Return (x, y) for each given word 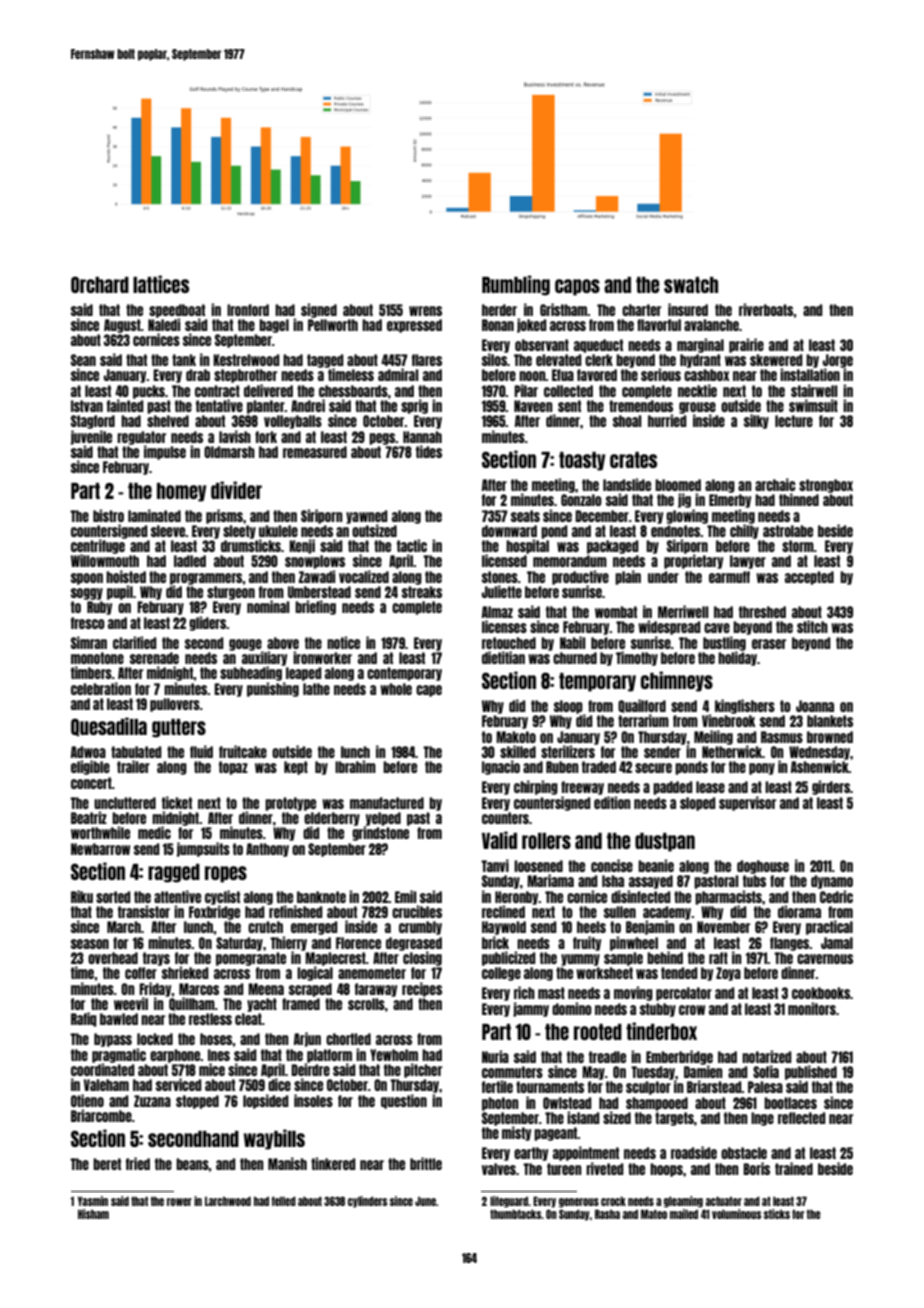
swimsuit (813, 405)
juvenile (91, 437)
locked (155, 1039)
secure (653, 768)
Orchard (100, 284)
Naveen (533, 406)
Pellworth (333, 325)
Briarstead (714, 1086)
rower (179, 1202)
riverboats (766, 309)
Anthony (267, 850)
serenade (154, 658)
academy (667, 913)
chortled (348, 1039)
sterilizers (568, 751)
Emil (405, 896)
